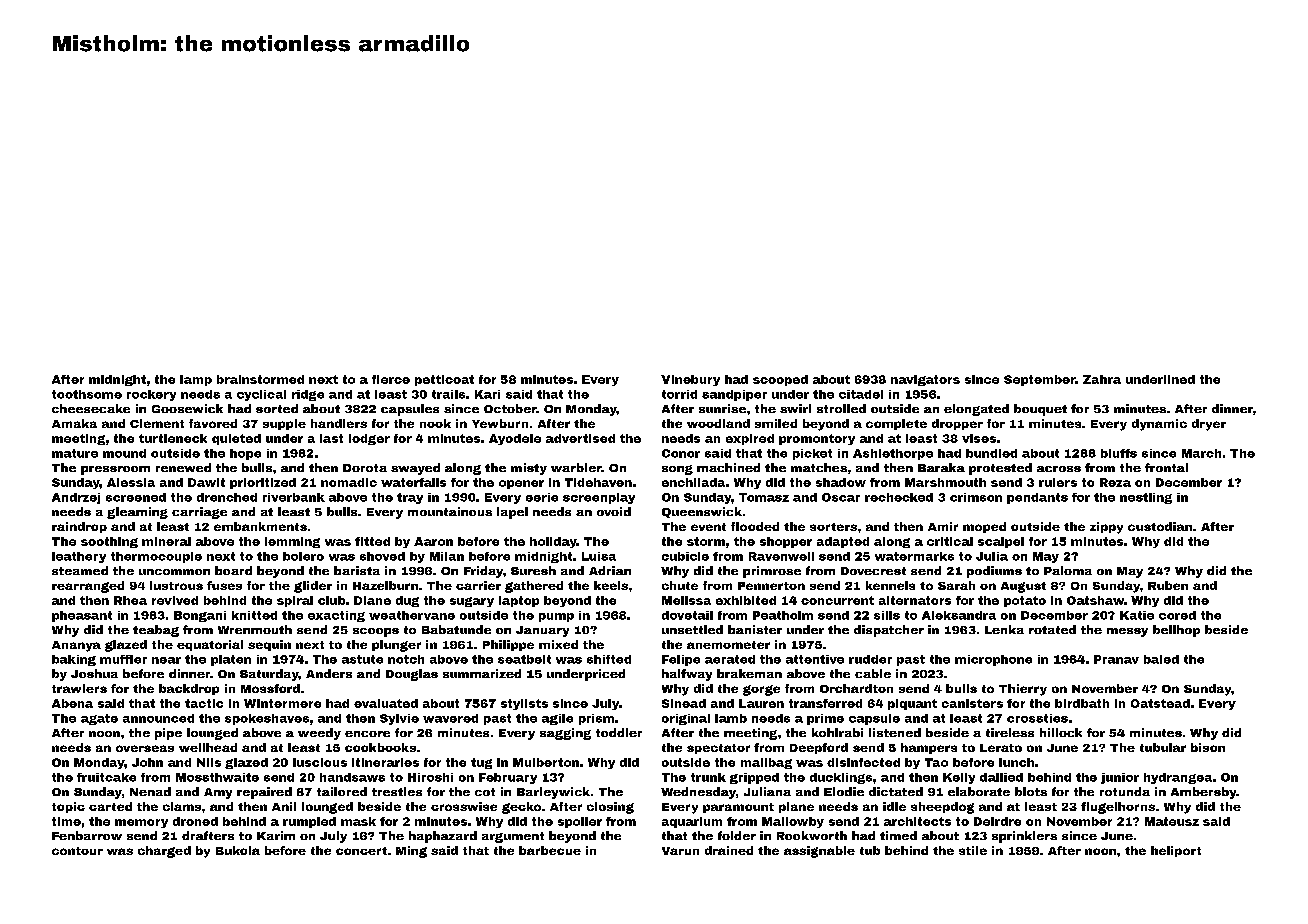 The image size is (1308, 924). Describe the element at coordinates (1001, 542) in the screenshot. I see `scalpel` at that location.
